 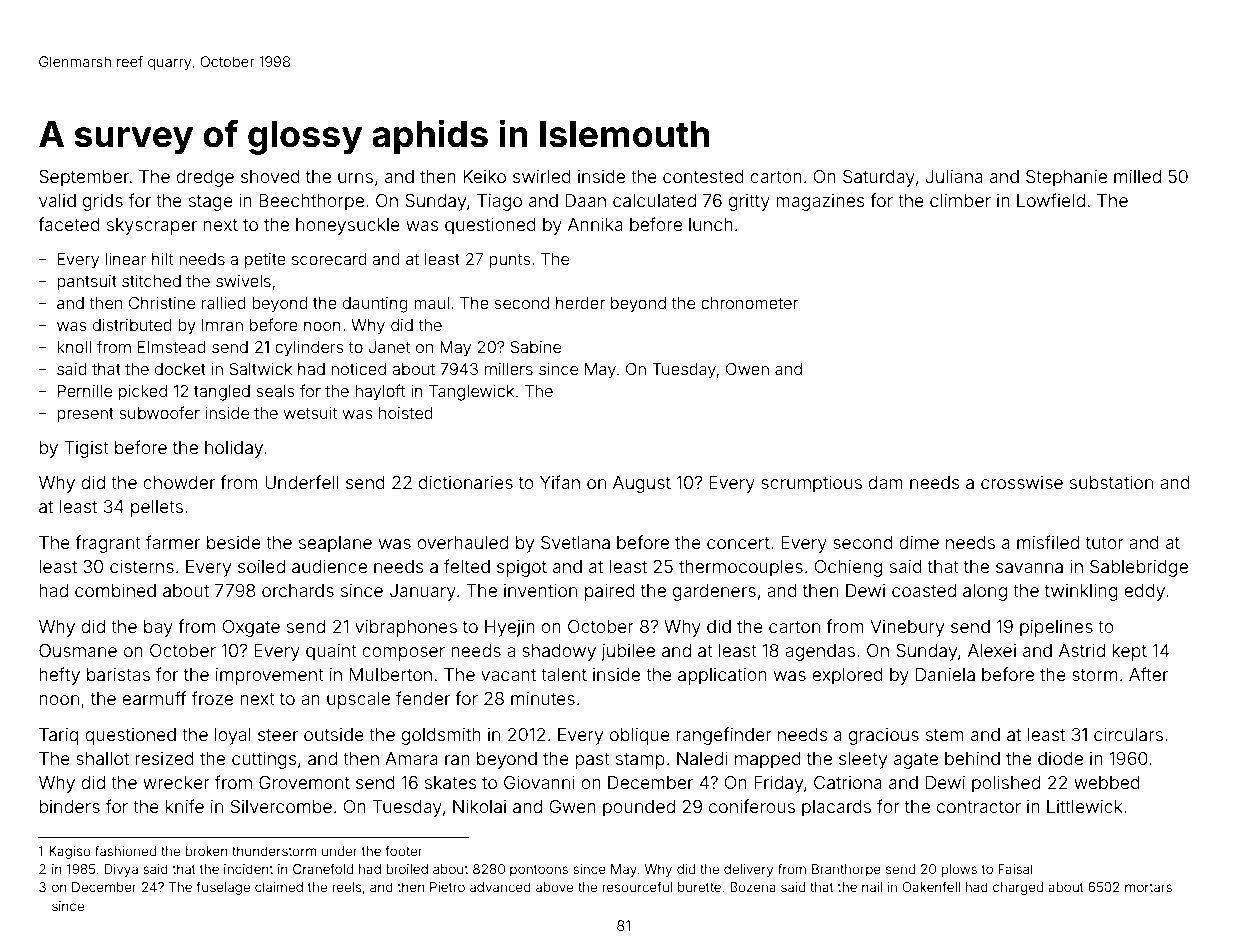 What do you see at coordinates (1107, 782) in the image?
I see `webbed` at bounding box center [1107, 782].
